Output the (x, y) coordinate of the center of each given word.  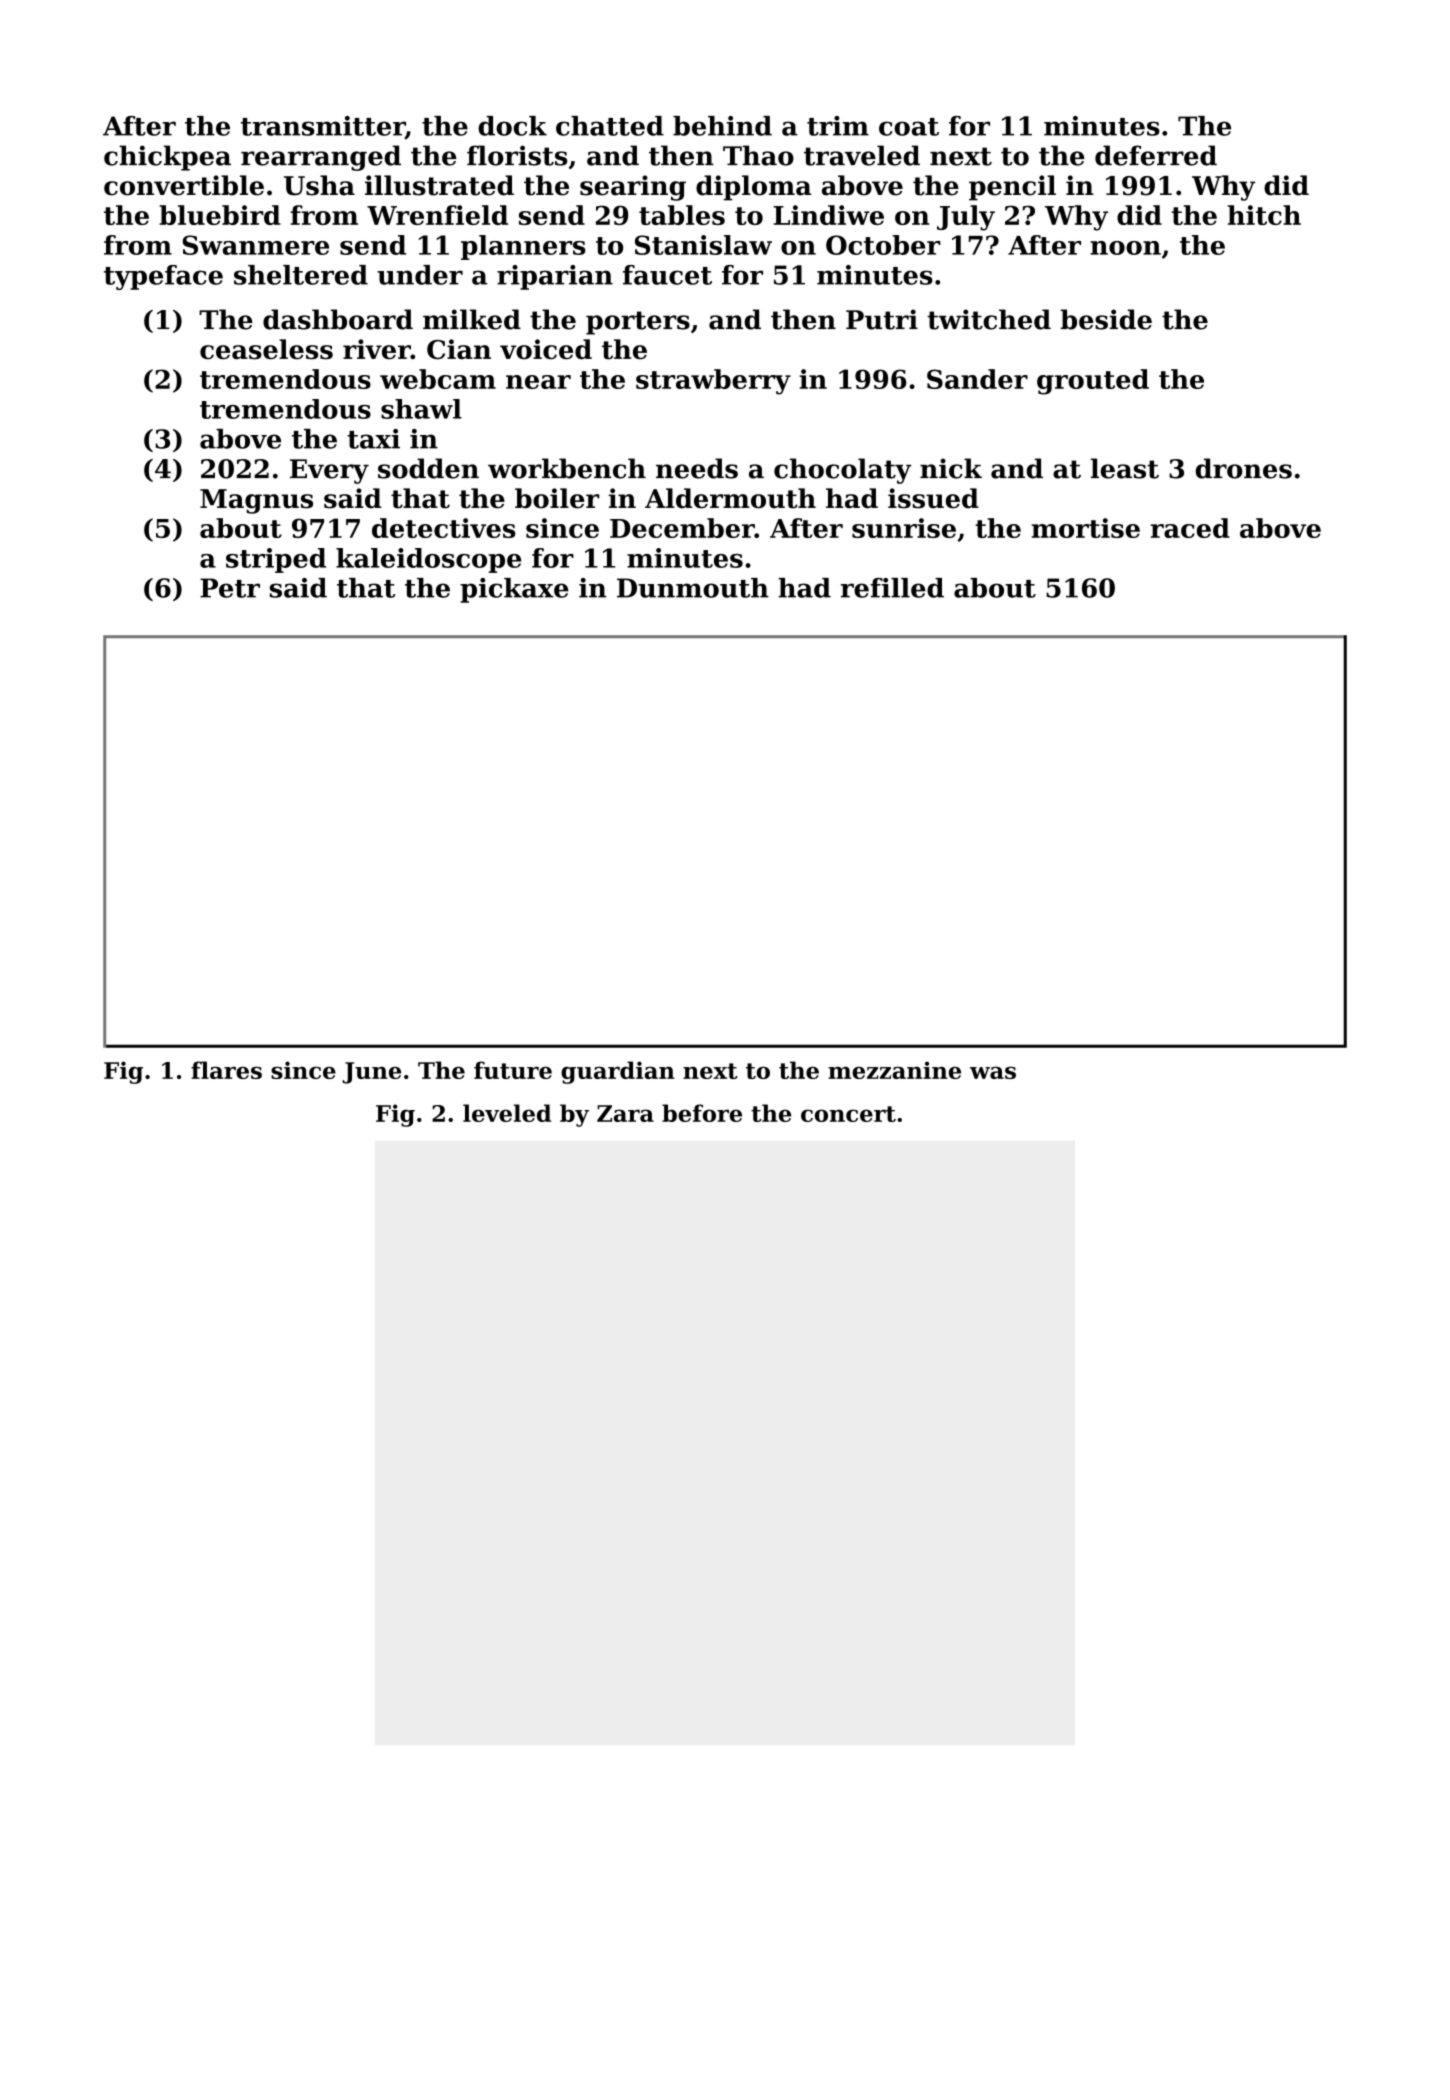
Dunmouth (693, 588)
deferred (1156, 155)
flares (226, 1070)
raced (1190, 528)
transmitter (323, 127)
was (993, 1073)
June (371, 1073)
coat (909, 127)
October (883, 245)
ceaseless (266, 349)
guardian (618, 1072)
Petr (230, 588)
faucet (667, 275)
